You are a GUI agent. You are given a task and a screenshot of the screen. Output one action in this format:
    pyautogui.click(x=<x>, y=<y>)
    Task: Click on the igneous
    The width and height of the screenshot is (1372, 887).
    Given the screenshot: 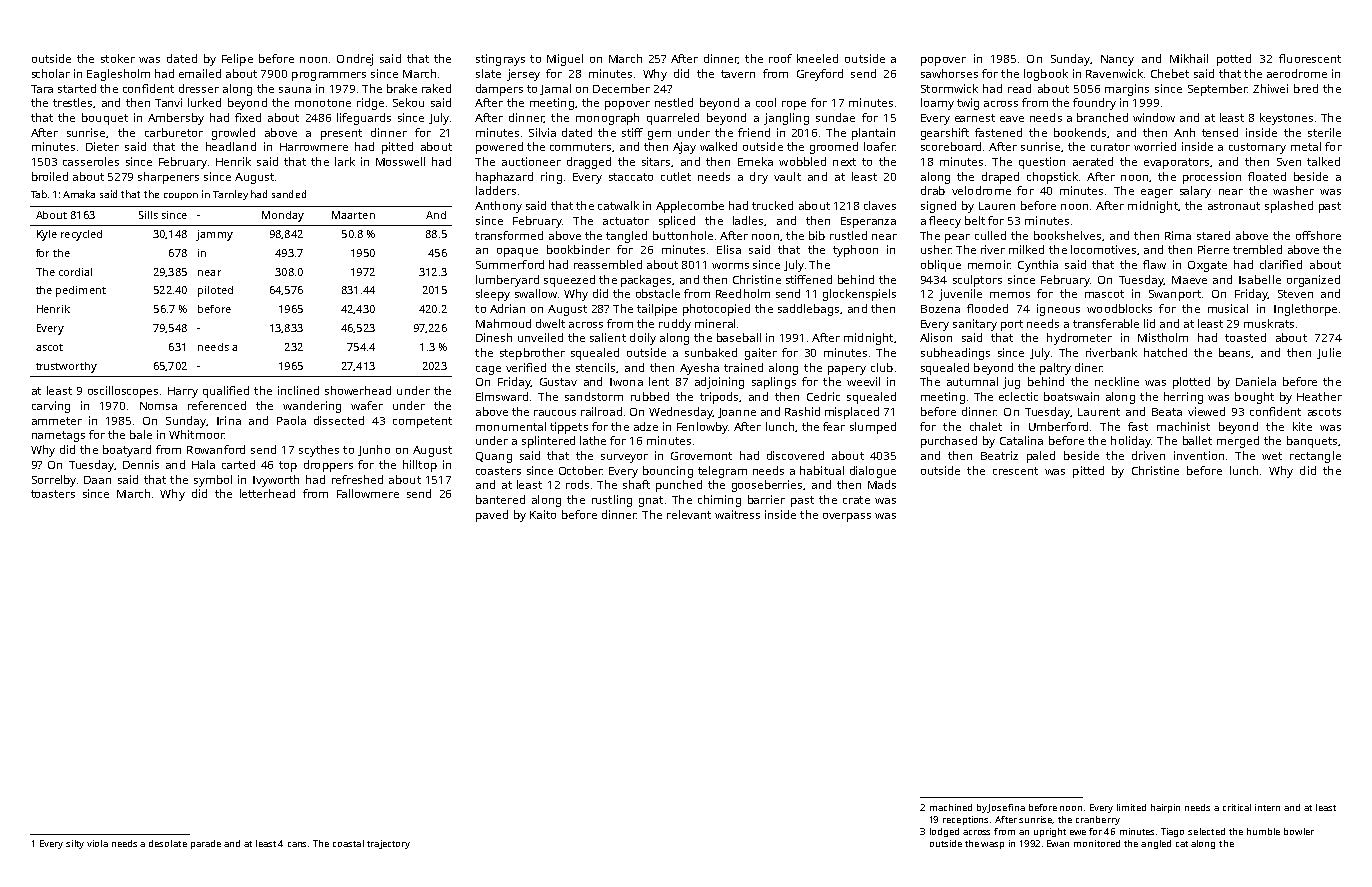 What is the action you would take?
    pyautogui.click(x=1058, y=310)
